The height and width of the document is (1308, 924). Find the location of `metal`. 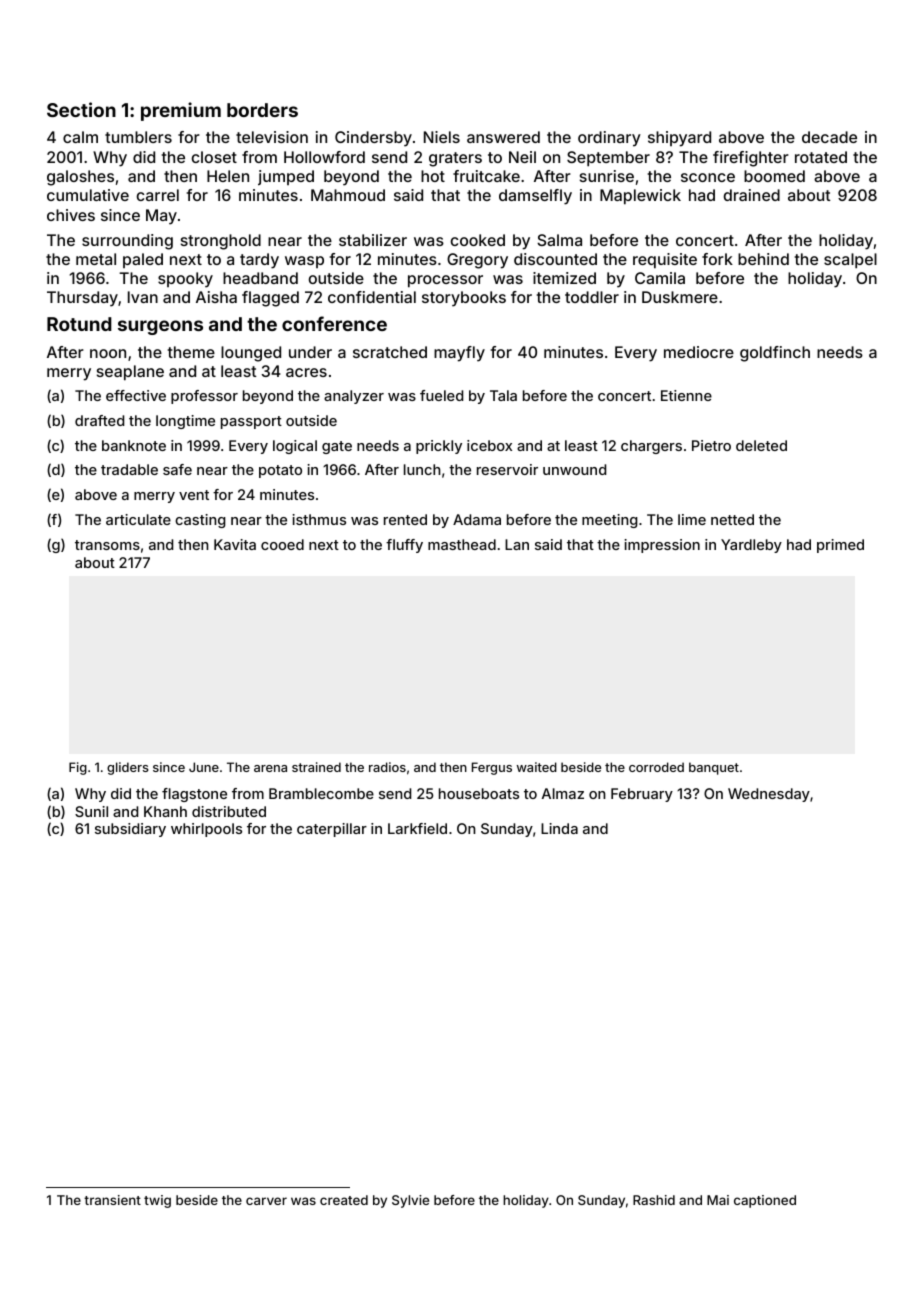

metal is located at coordinates (96, 259).
